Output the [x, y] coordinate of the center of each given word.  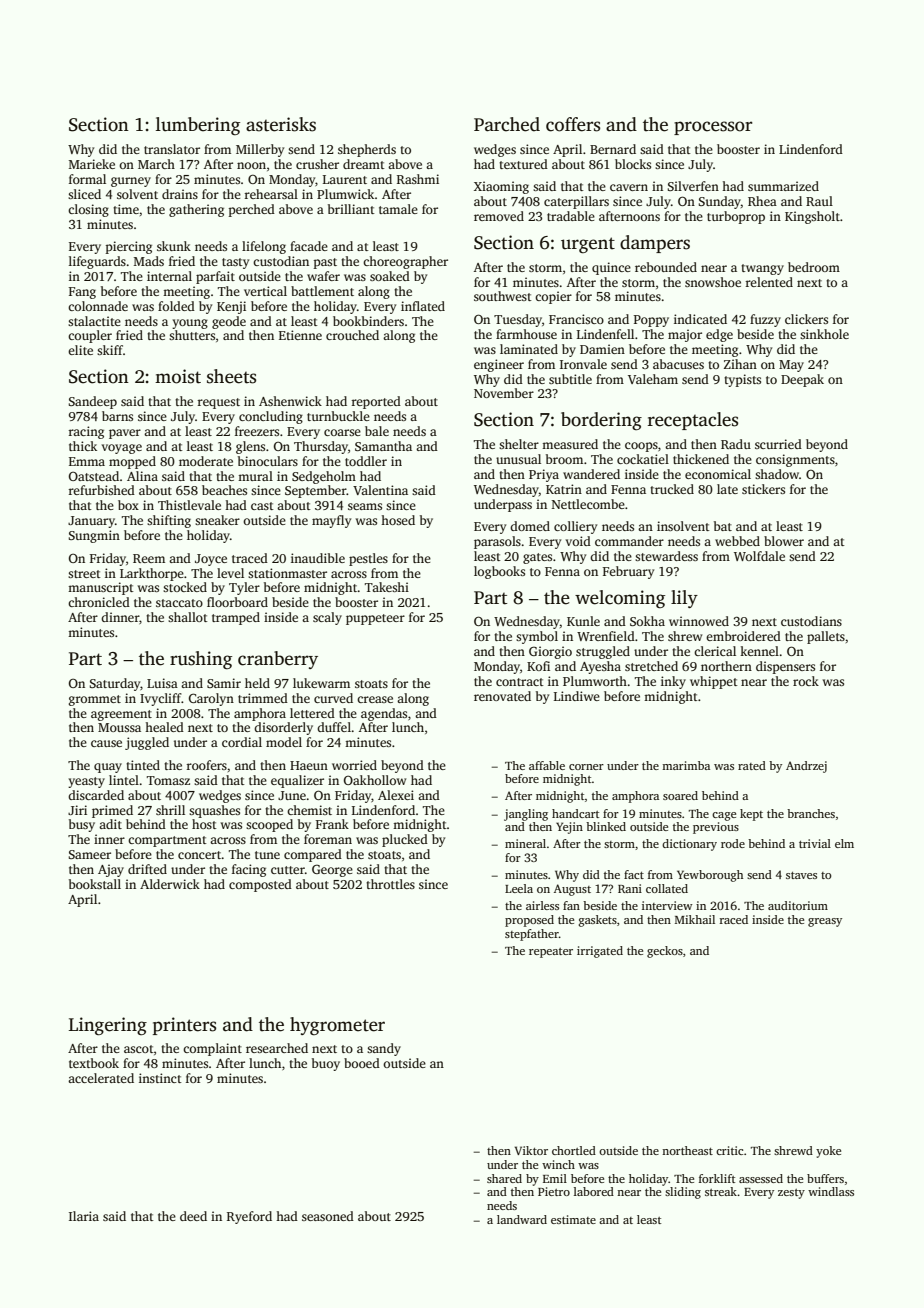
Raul [819, 201]
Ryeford [249, 1217]
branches [811, 813]
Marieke [92, 164]
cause [106, 743]
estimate [573, 1219]
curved [333, 698]
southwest [503, 296]
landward [522, 1219]
